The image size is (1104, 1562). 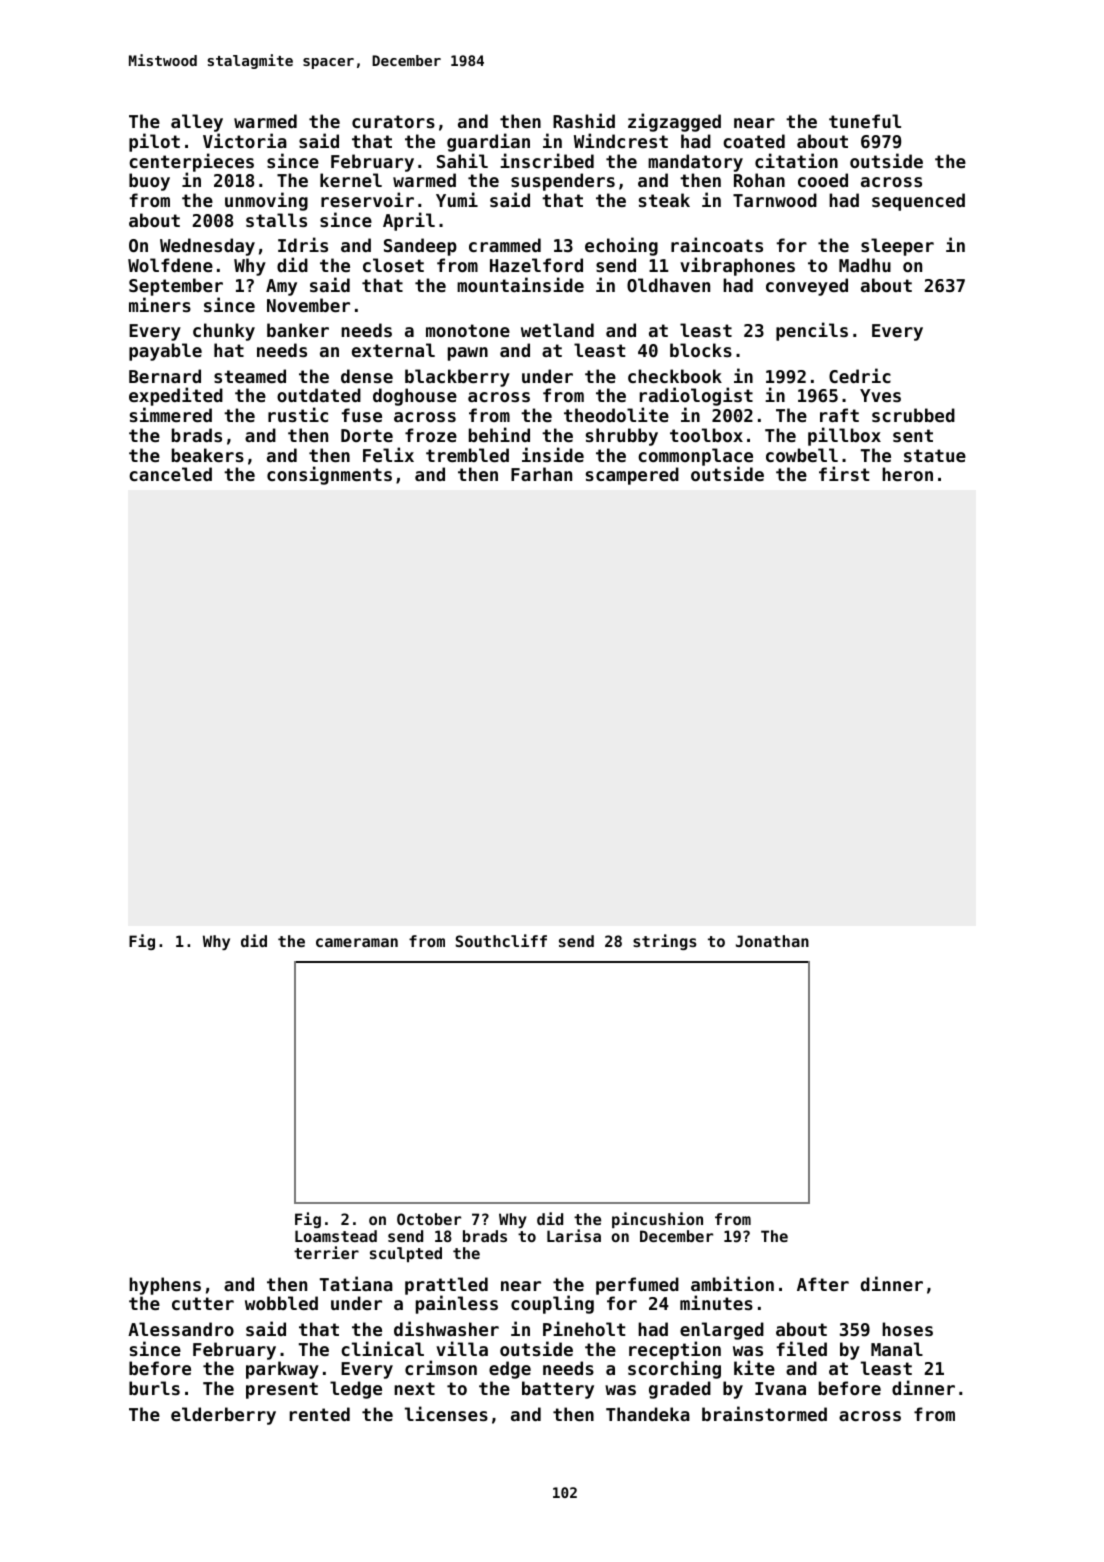 I want to click on strings, so click(x=665, y=942).
